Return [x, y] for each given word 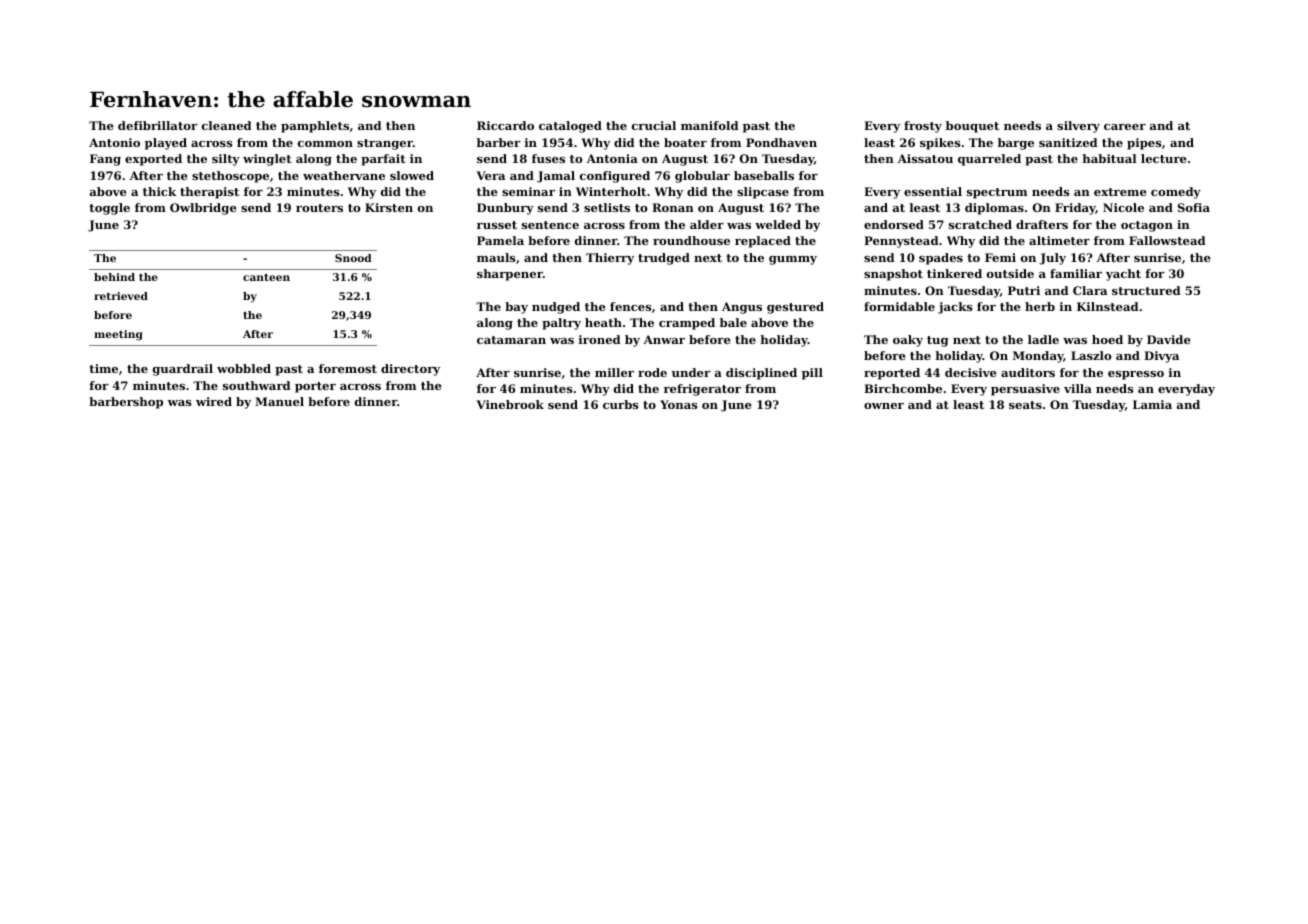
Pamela [500, 240]
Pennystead [901, 242]
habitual [1109, 158]
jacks [955, 308]
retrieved [121, 296]
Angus [742, 308]
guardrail [183, 370]
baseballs [764, 175]
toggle [109, 209]
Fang [105, 160]
